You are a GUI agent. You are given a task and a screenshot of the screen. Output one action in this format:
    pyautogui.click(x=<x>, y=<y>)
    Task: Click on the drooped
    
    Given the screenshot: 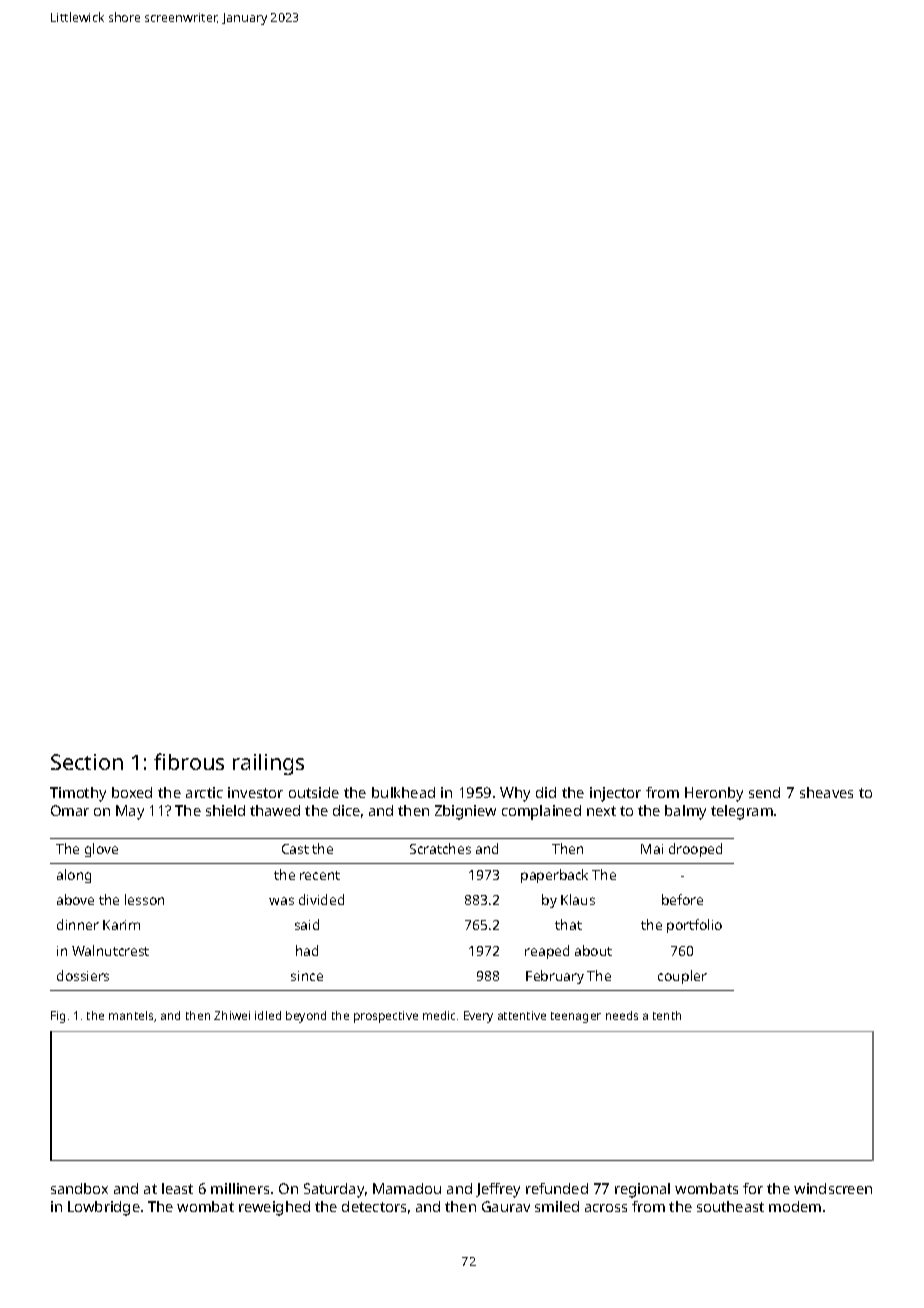 What is the action you would take?
    pyautogui.click(x=695, y=850)
